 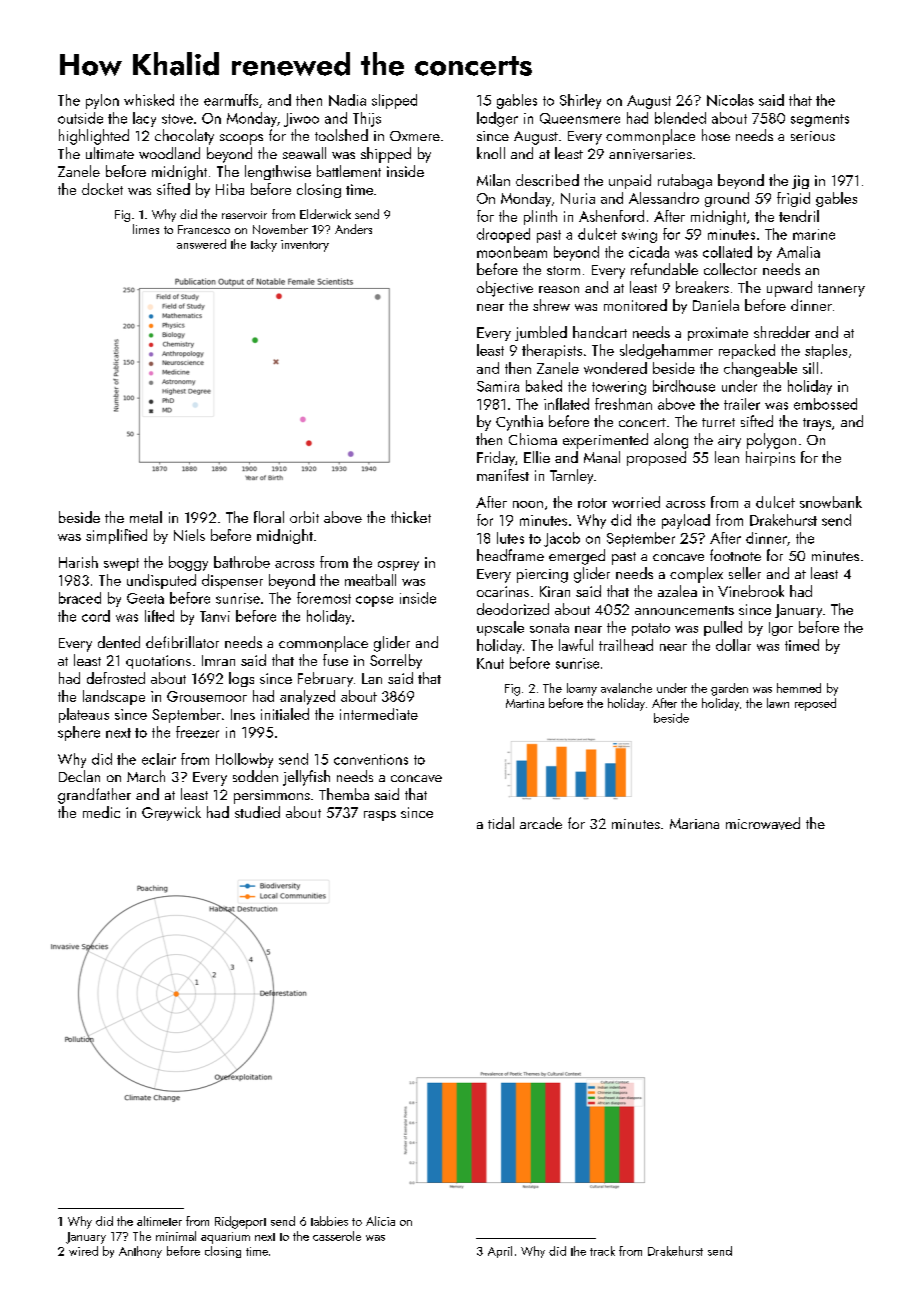 What do you see at coordinates (240, 1222) in the screenshot?
I see `Ridgeport` at bounding box center [240, 1222].
